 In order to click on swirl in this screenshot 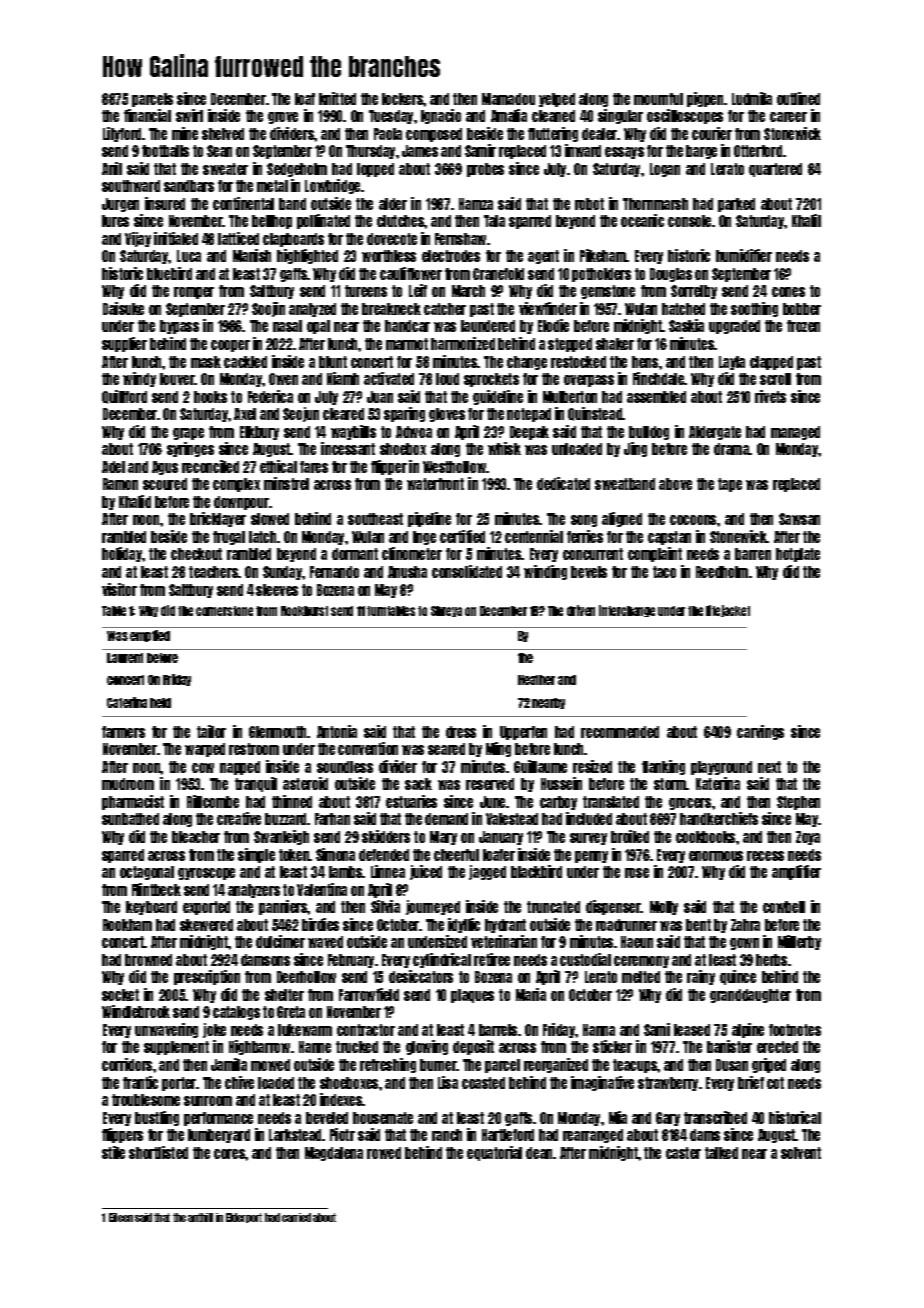, I will do `click(189, 115)`.
